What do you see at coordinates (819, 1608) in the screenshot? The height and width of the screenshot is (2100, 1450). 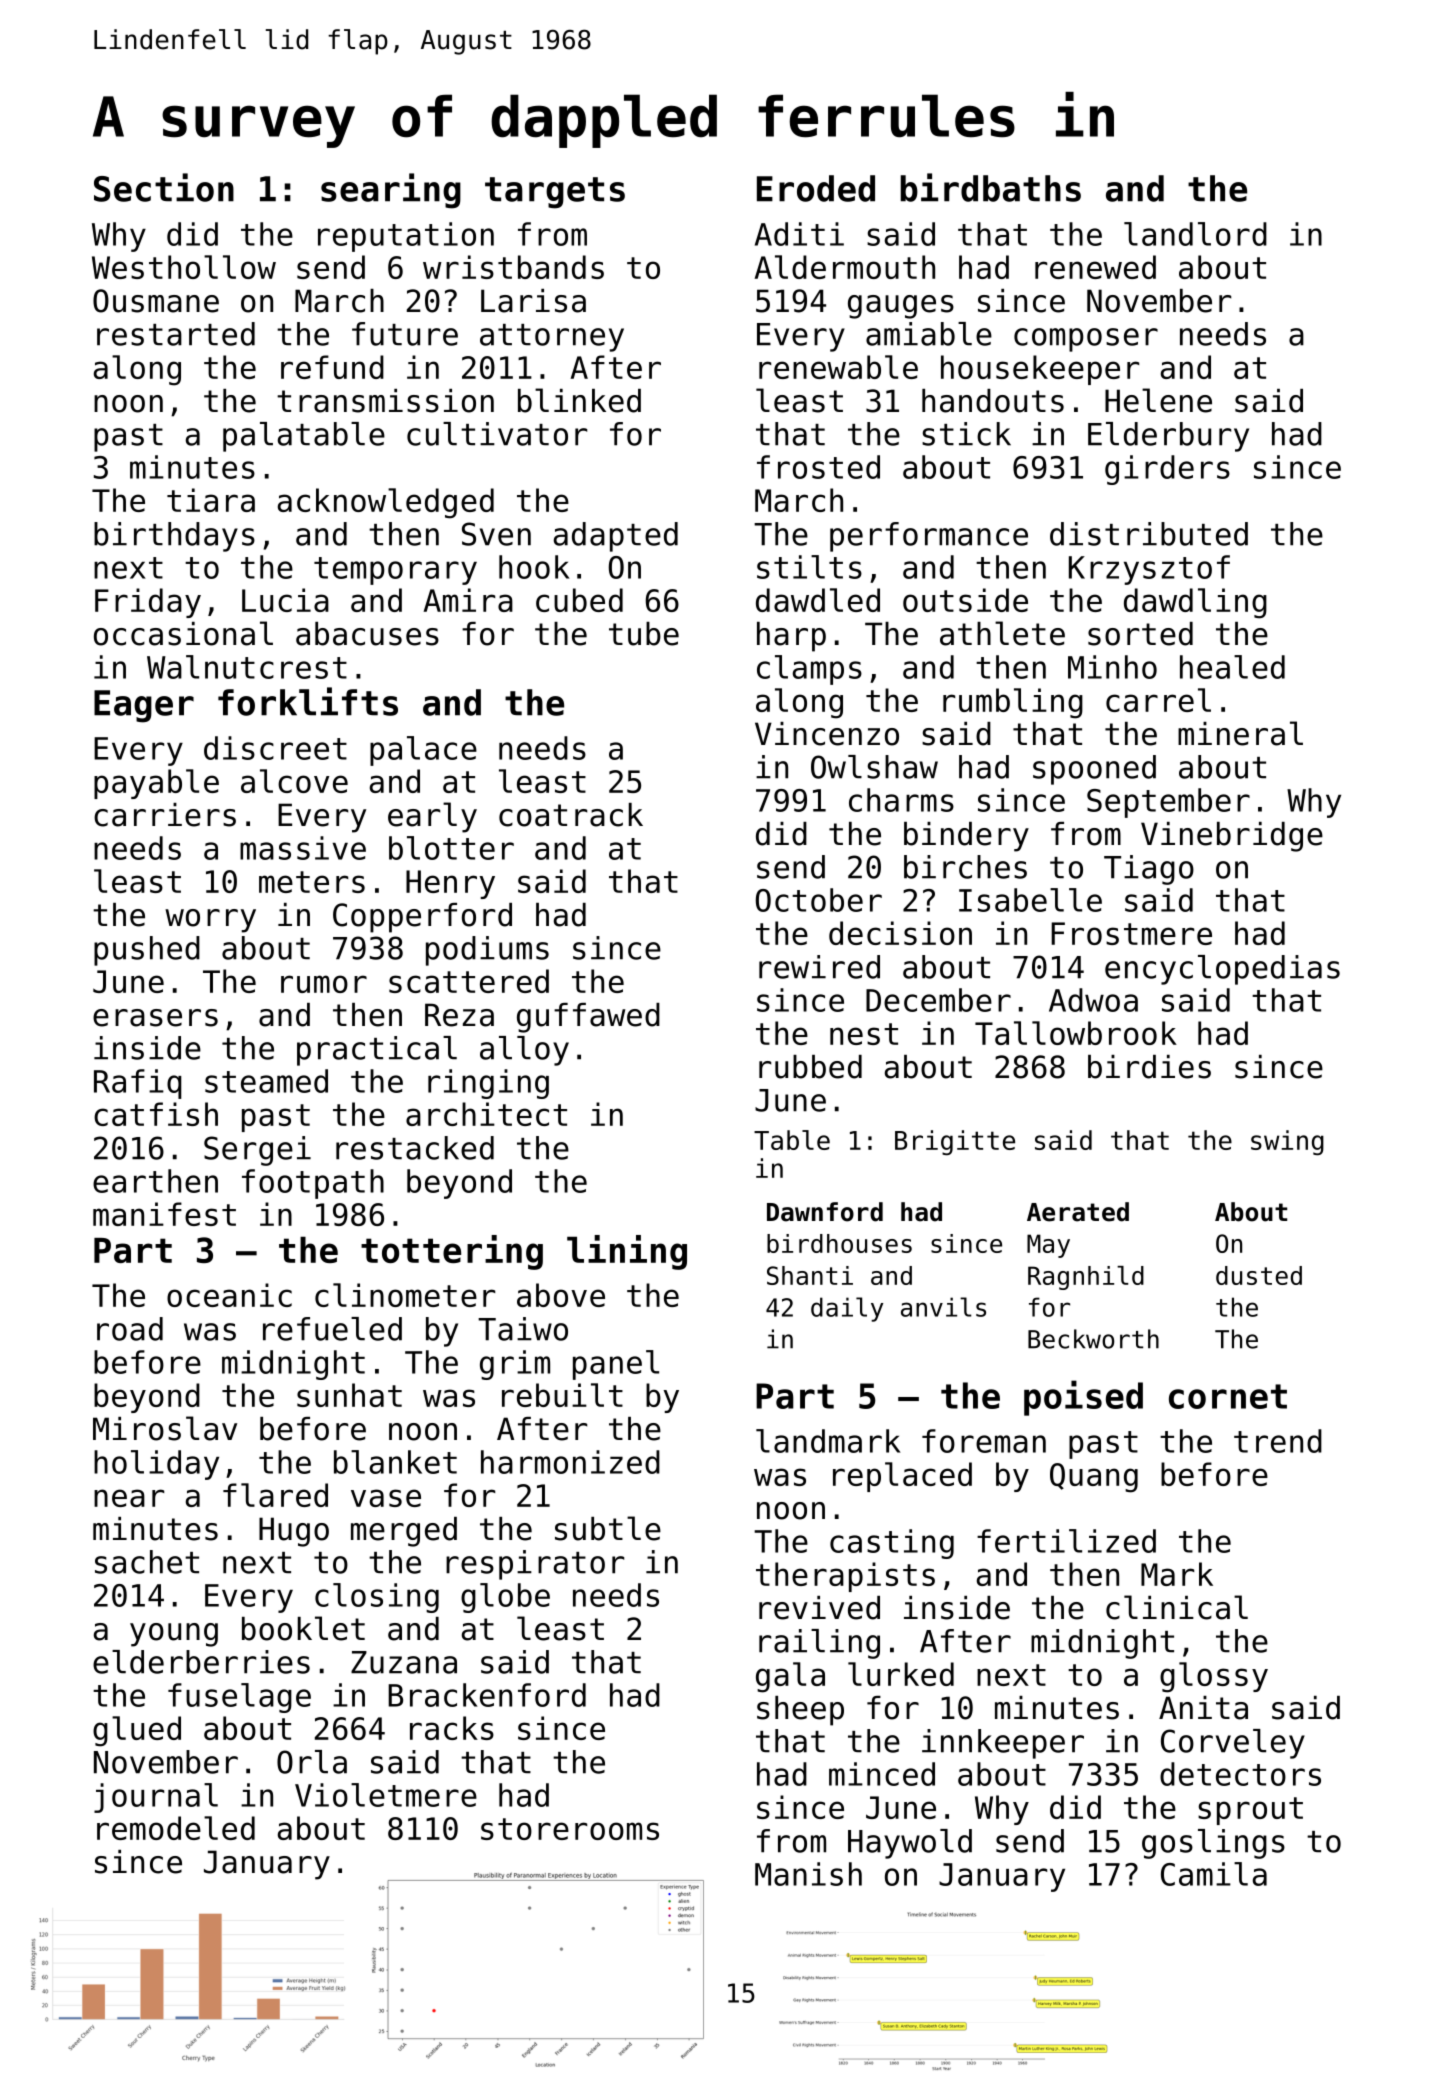 I see `revived` at bounding box center [819, 1608].
